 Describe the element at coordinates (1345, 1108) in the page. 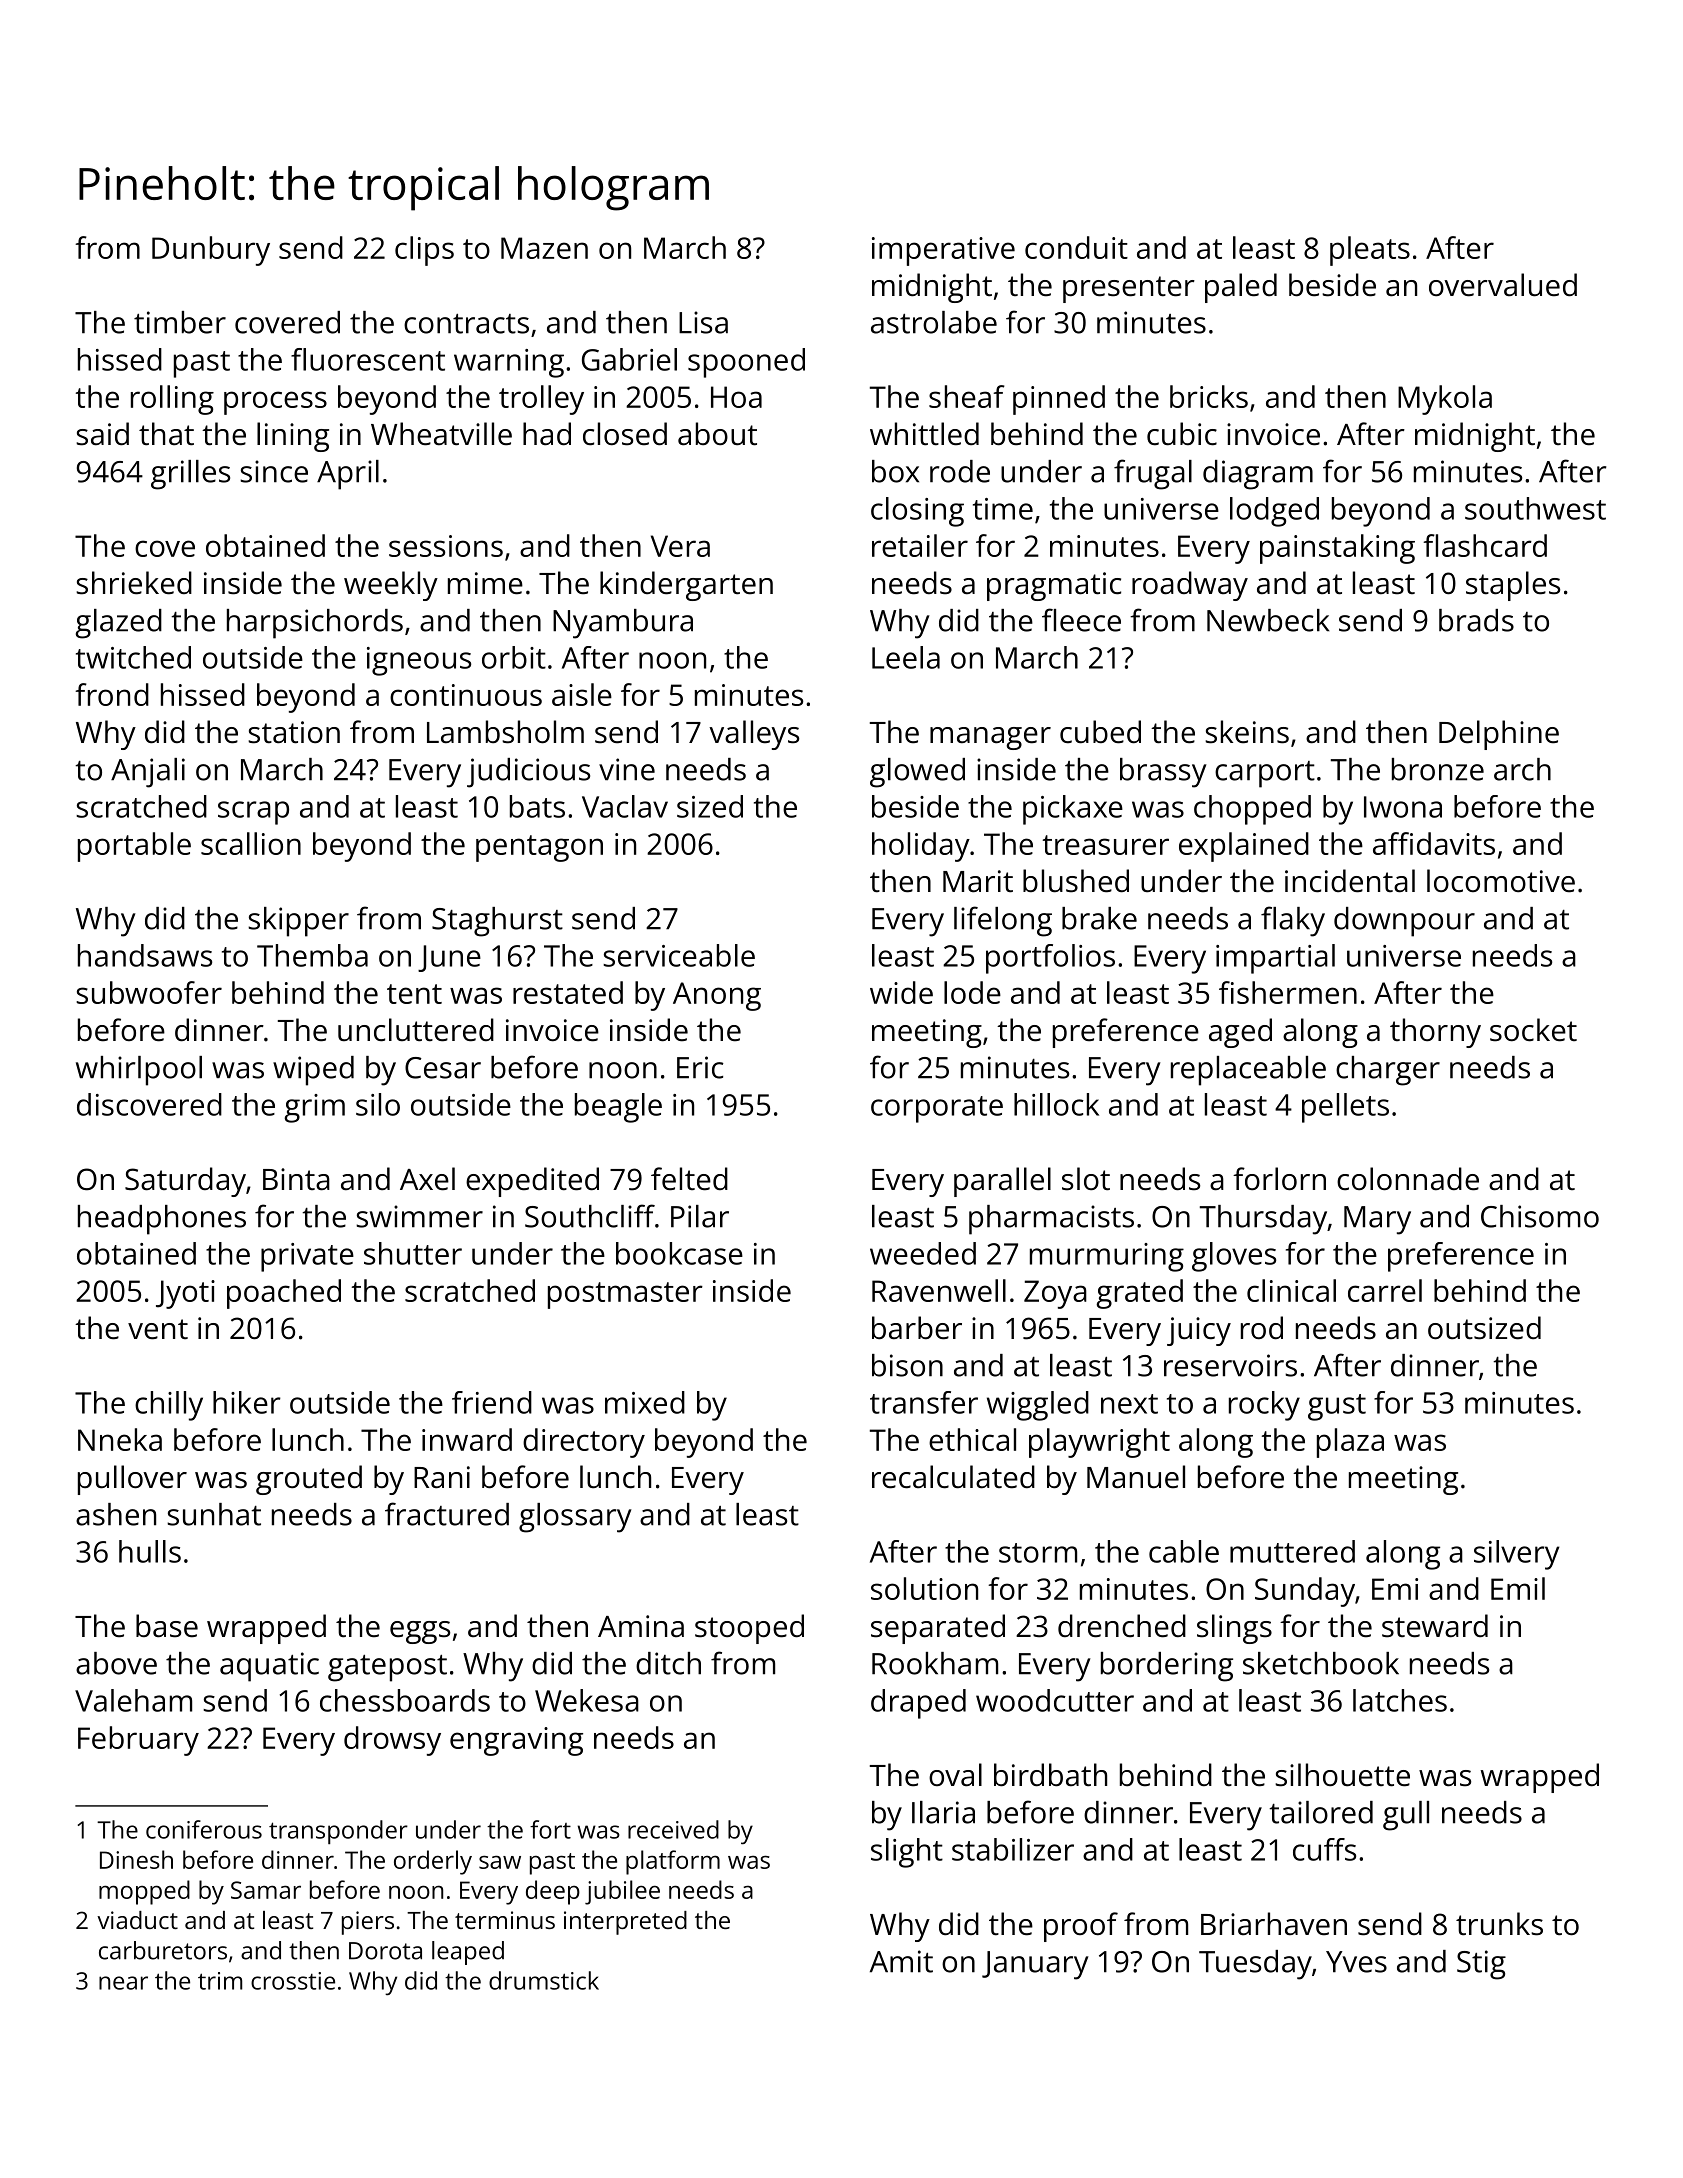

I see `pellets` at that location.
